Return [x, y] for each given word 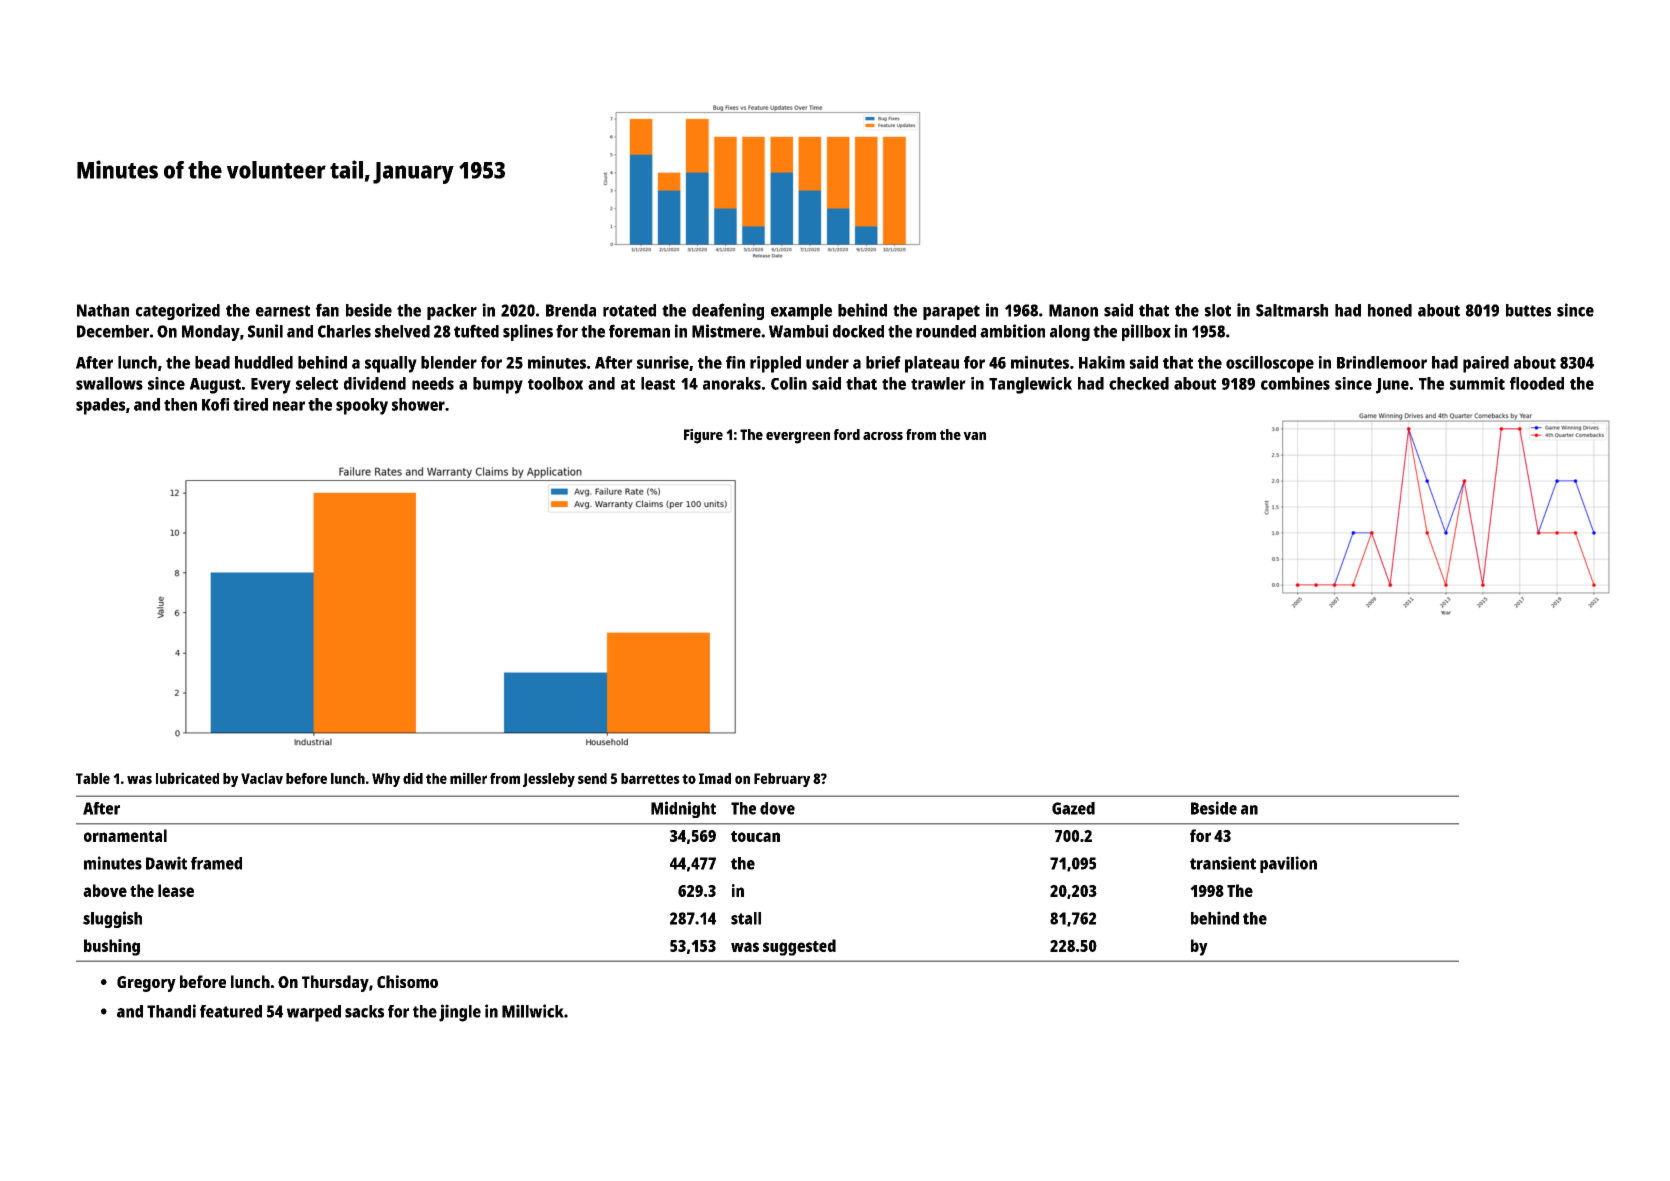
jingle [460, 1013]
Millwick [533, 1011]
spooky [362, 406]
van [974, 436]
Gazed [1073, 808]
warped [314, 1013]
